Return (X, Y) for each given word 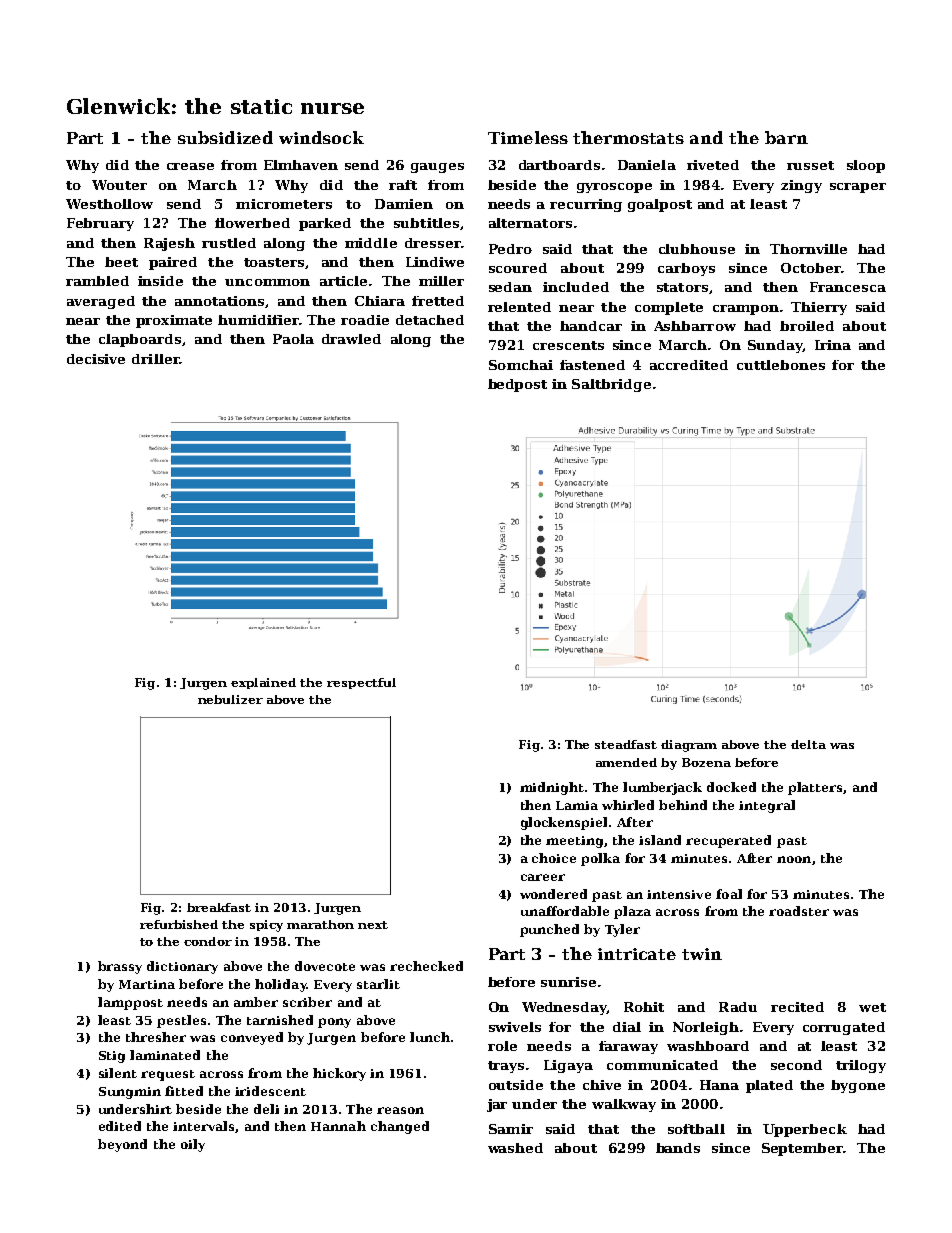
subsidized (225, 137)
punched (549, 930)
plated (769, 1086)
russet (810, 165)
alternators (530, 223)
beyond (122, 1145)
